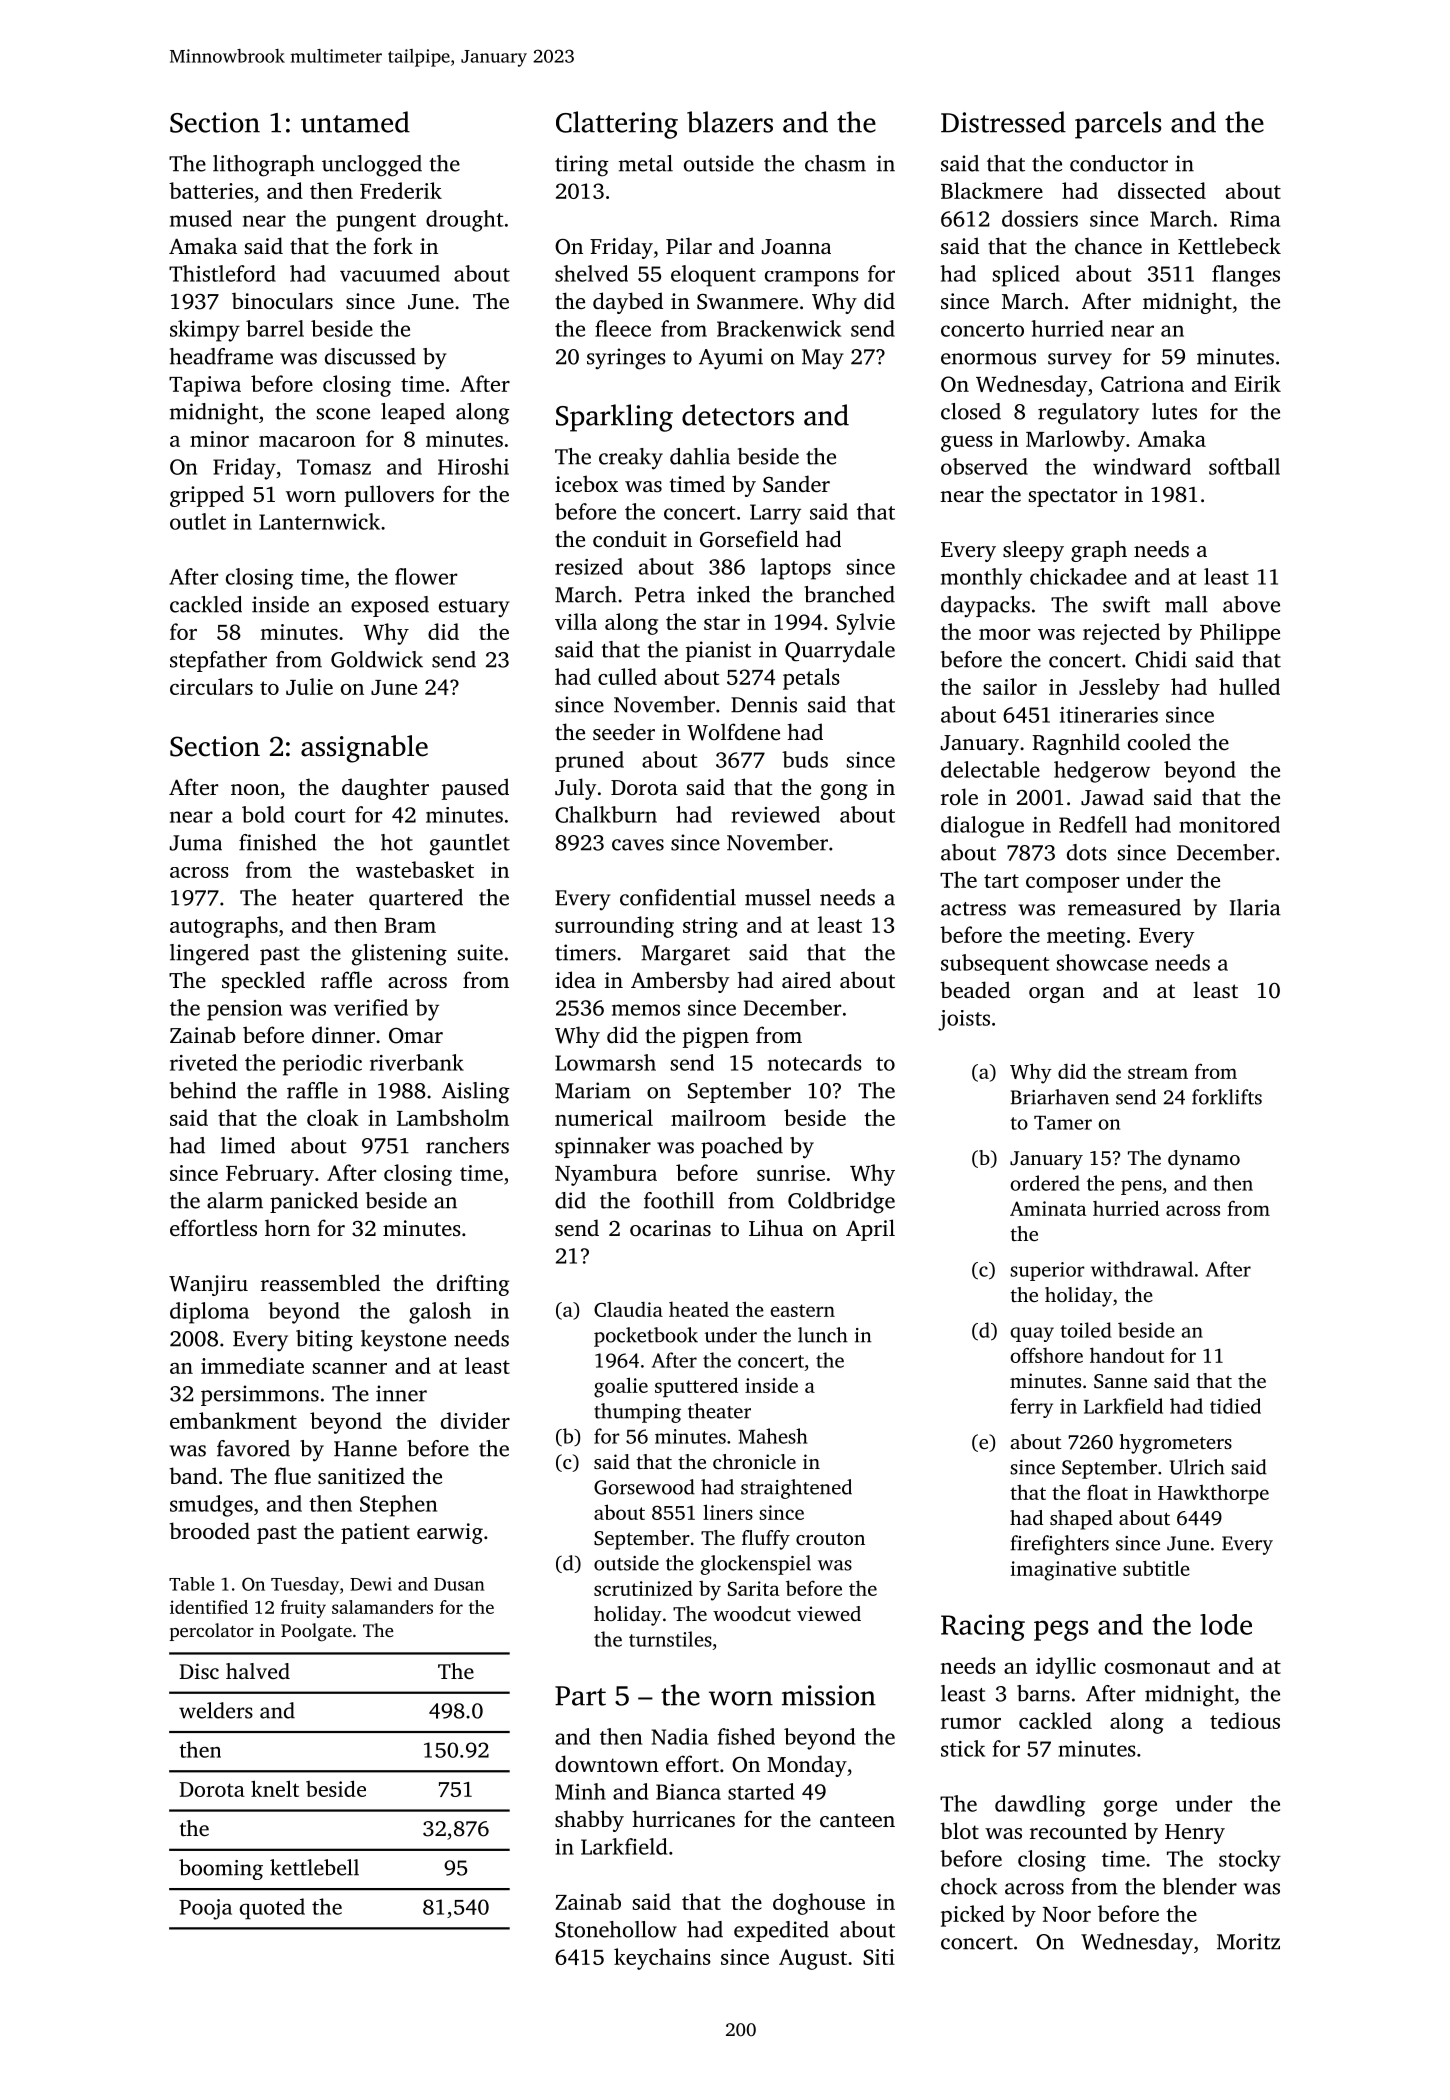 The image size is (1450, 2100). I want to click on crouton, so click(830, 1538).
